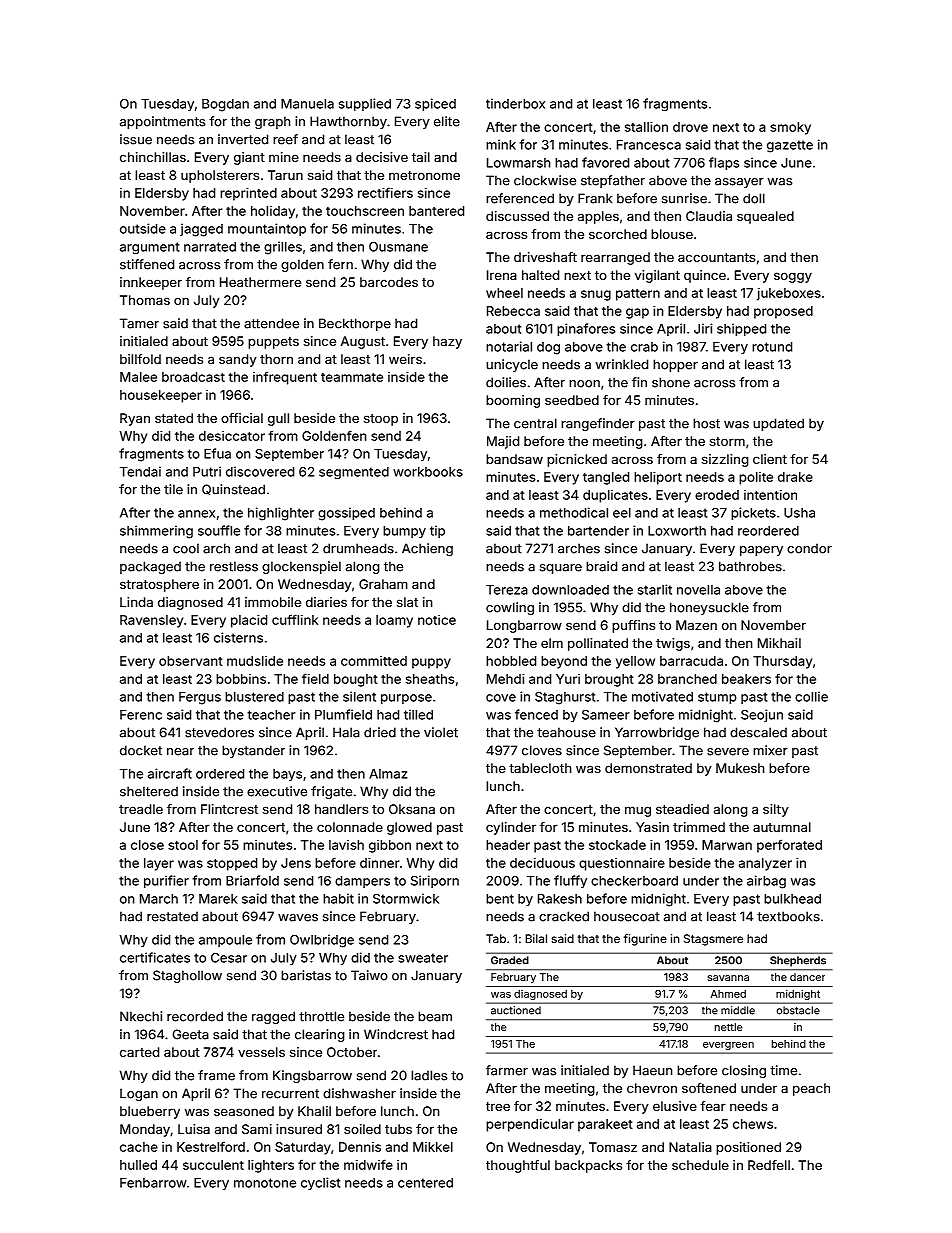 This screenshot has height=1233, width=952. Describe the element at coordinates (147, 264) in the screenshot. I see `stiffened` at that location.
